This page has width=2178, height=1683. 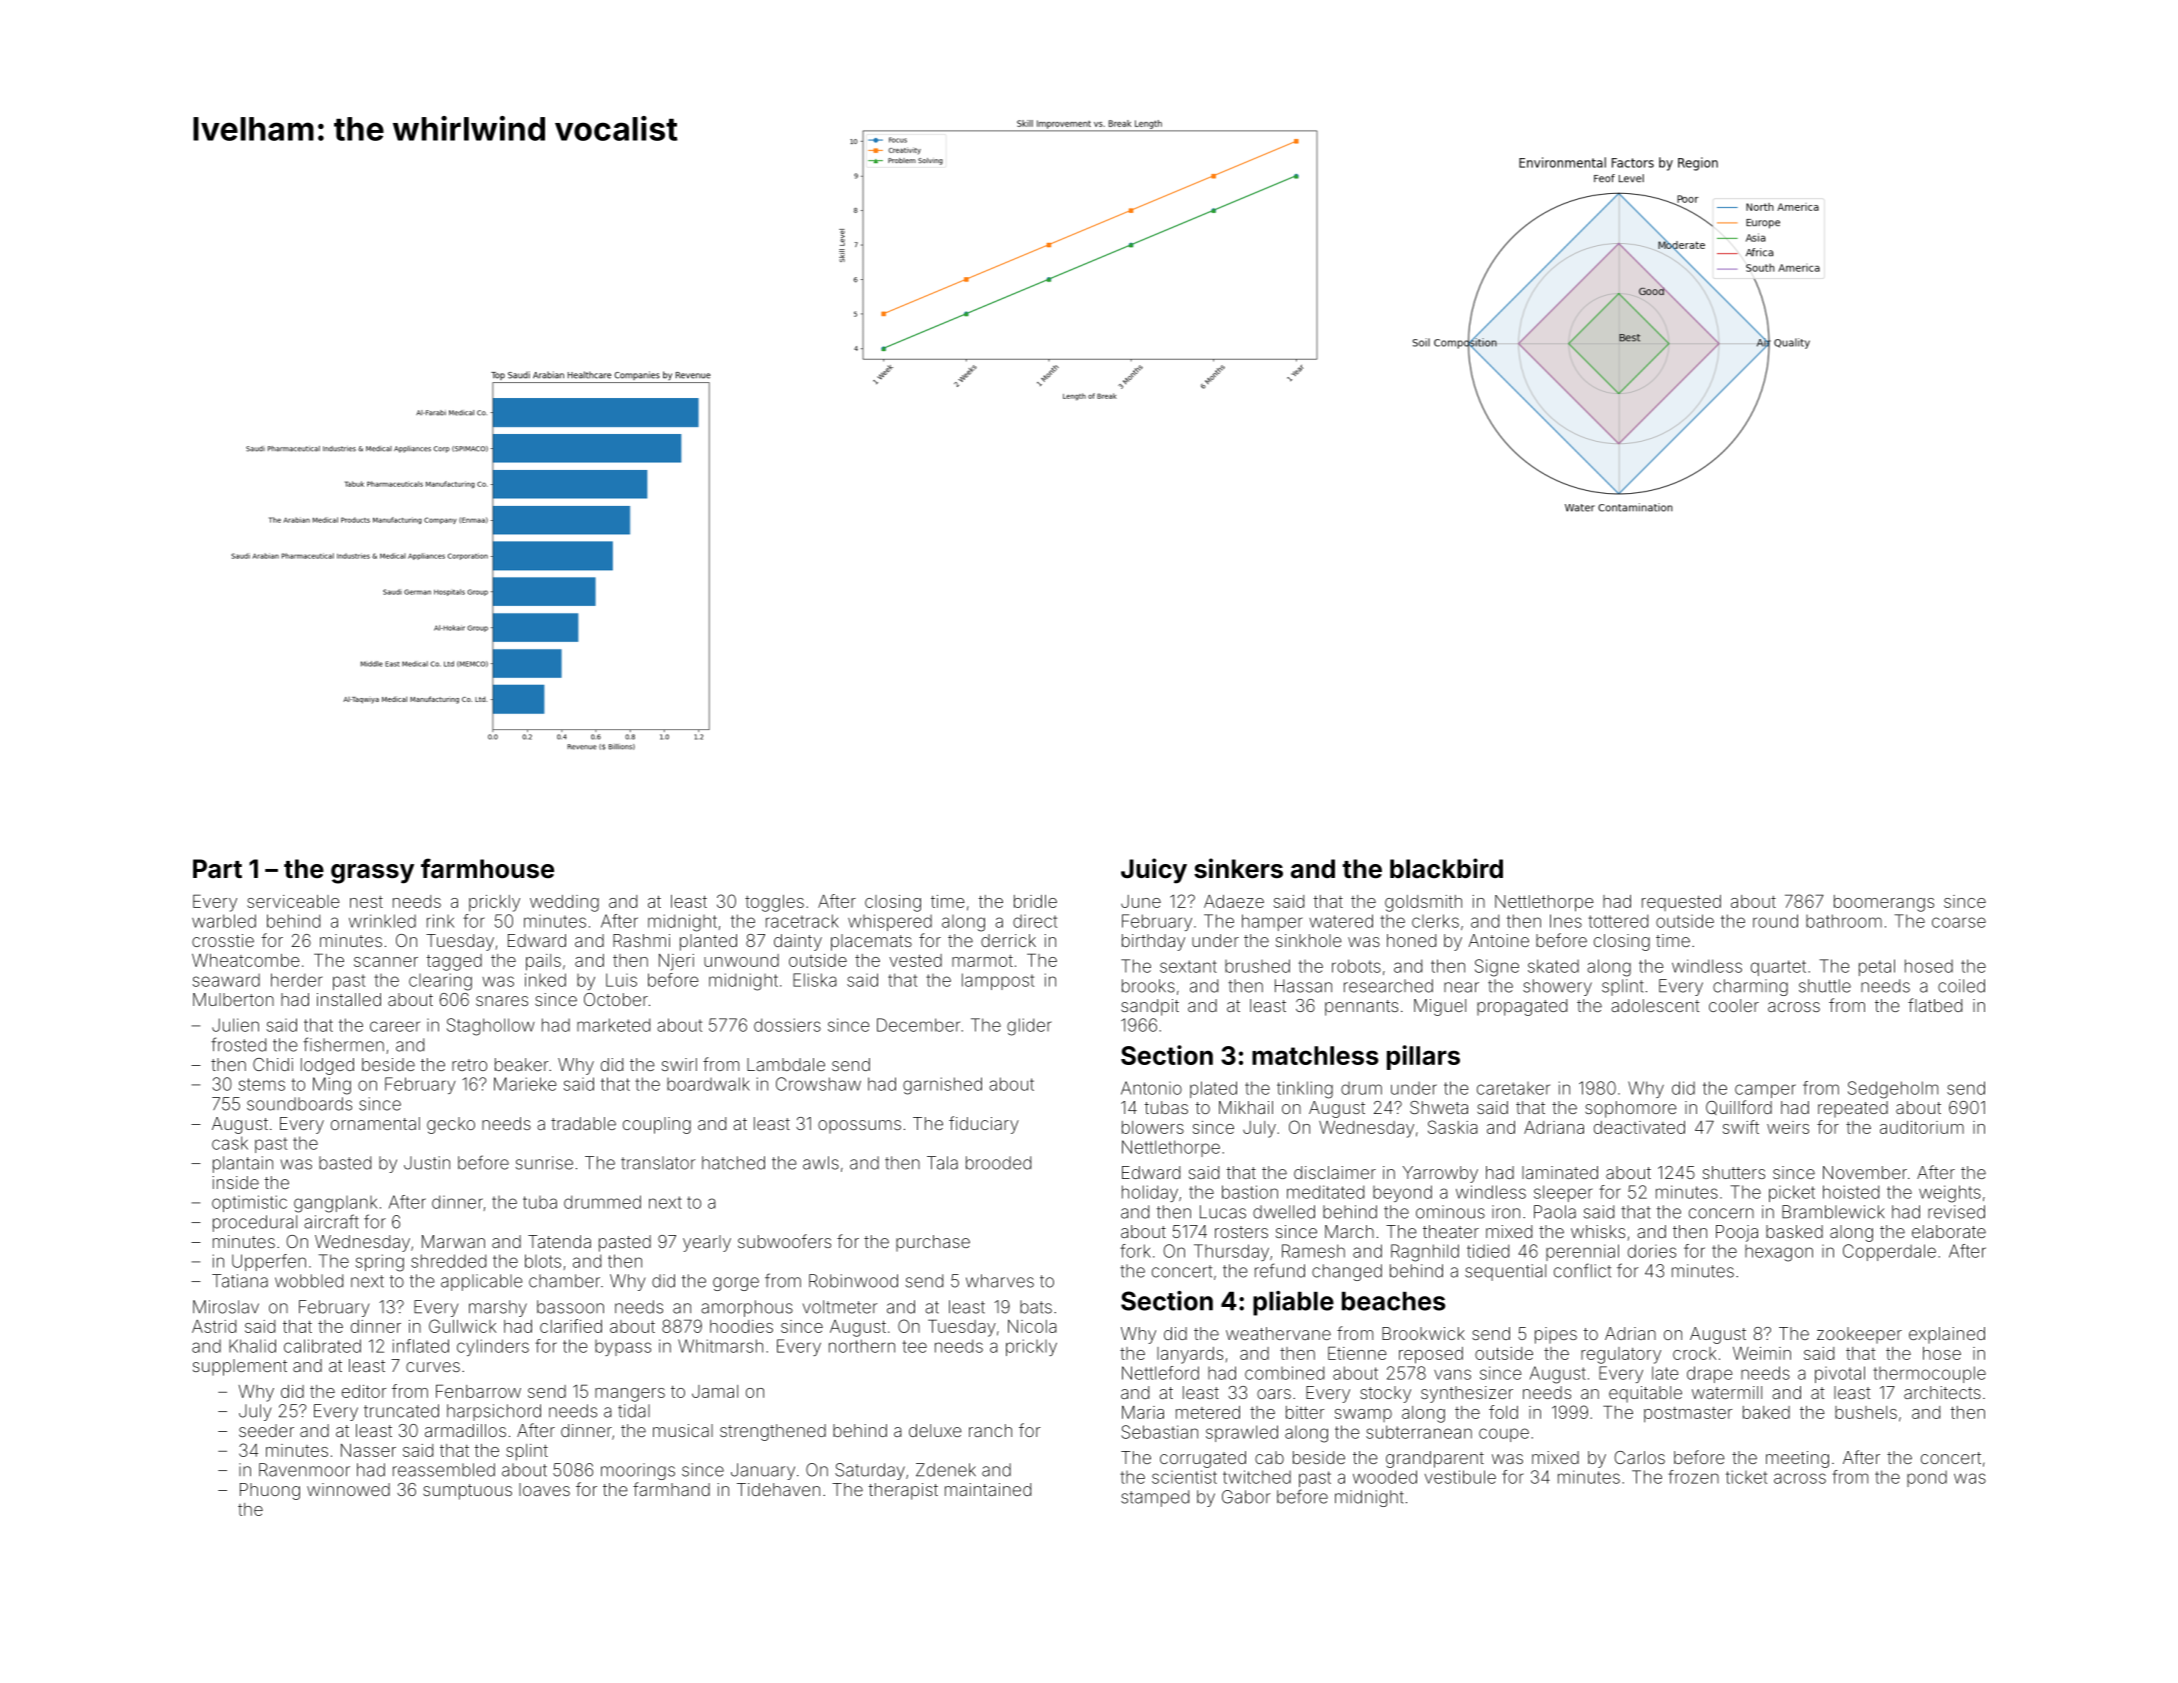 What do you see at coordinates (621, 980) in the page?
I see `Luis` at bounding box center [621, 980].
